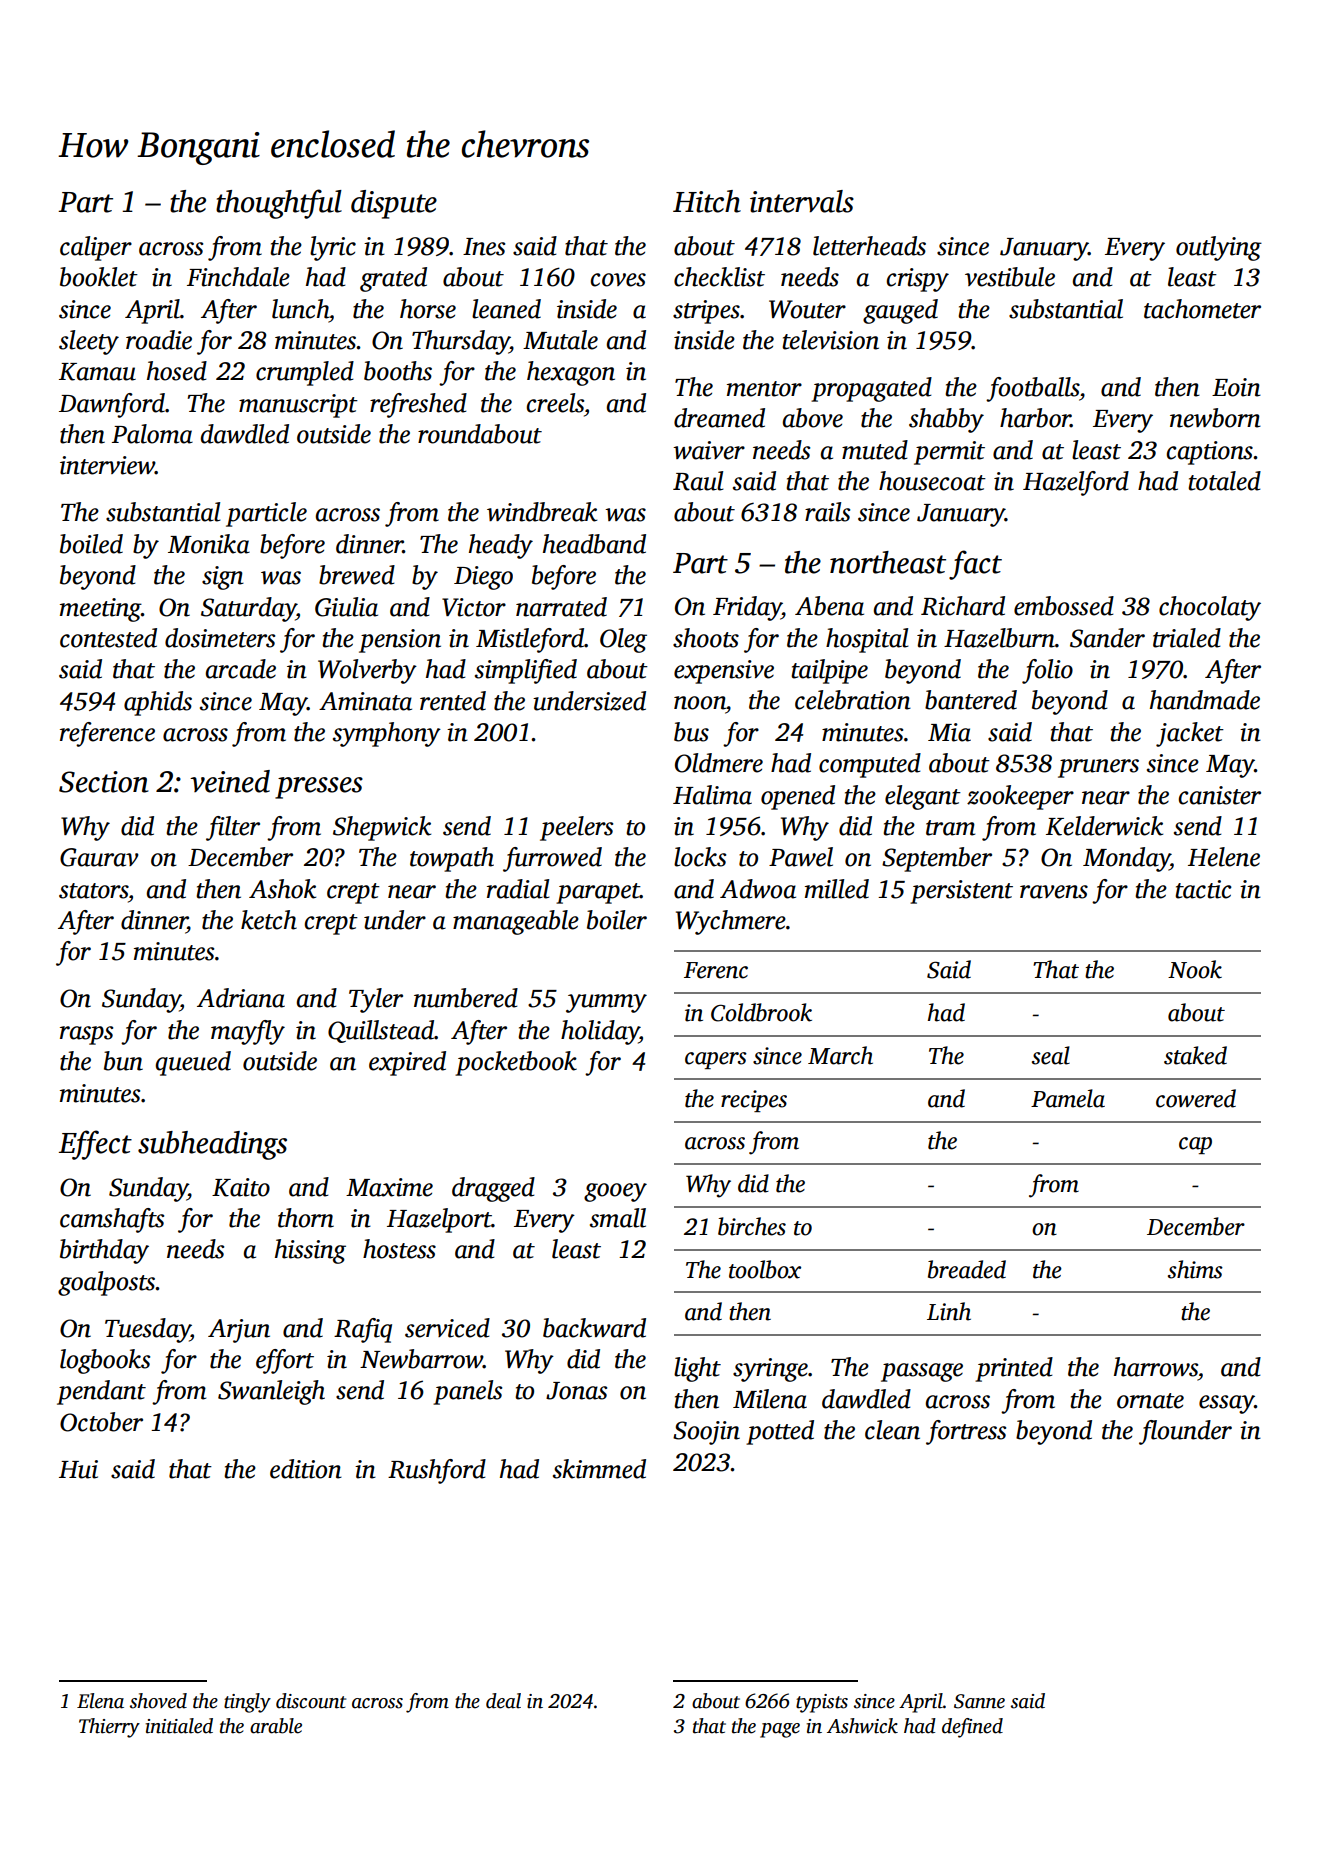  I want to click on Sander, so click(1107, 638).
